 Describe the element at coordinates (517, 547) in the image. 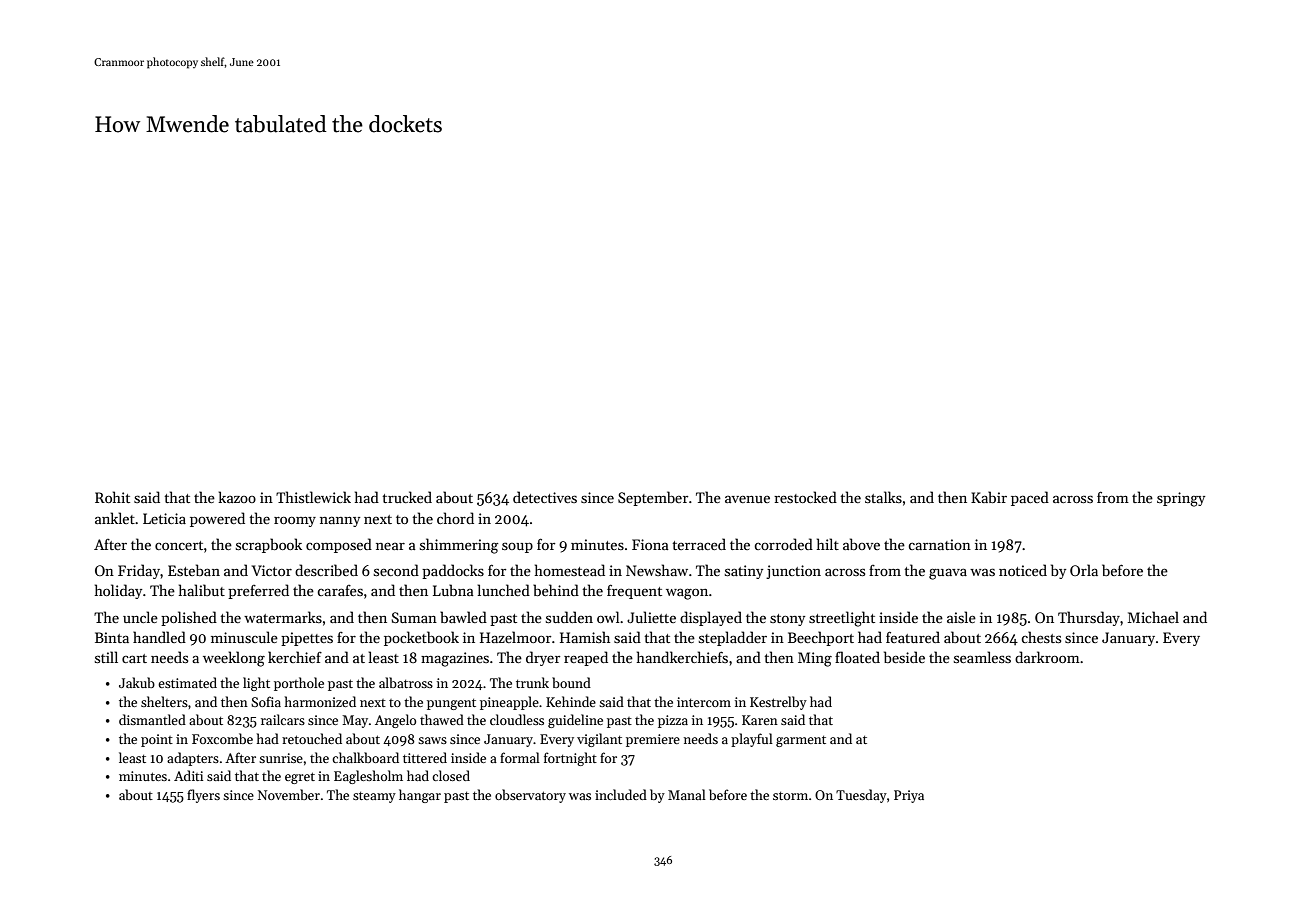

I see `soup` at that location.
